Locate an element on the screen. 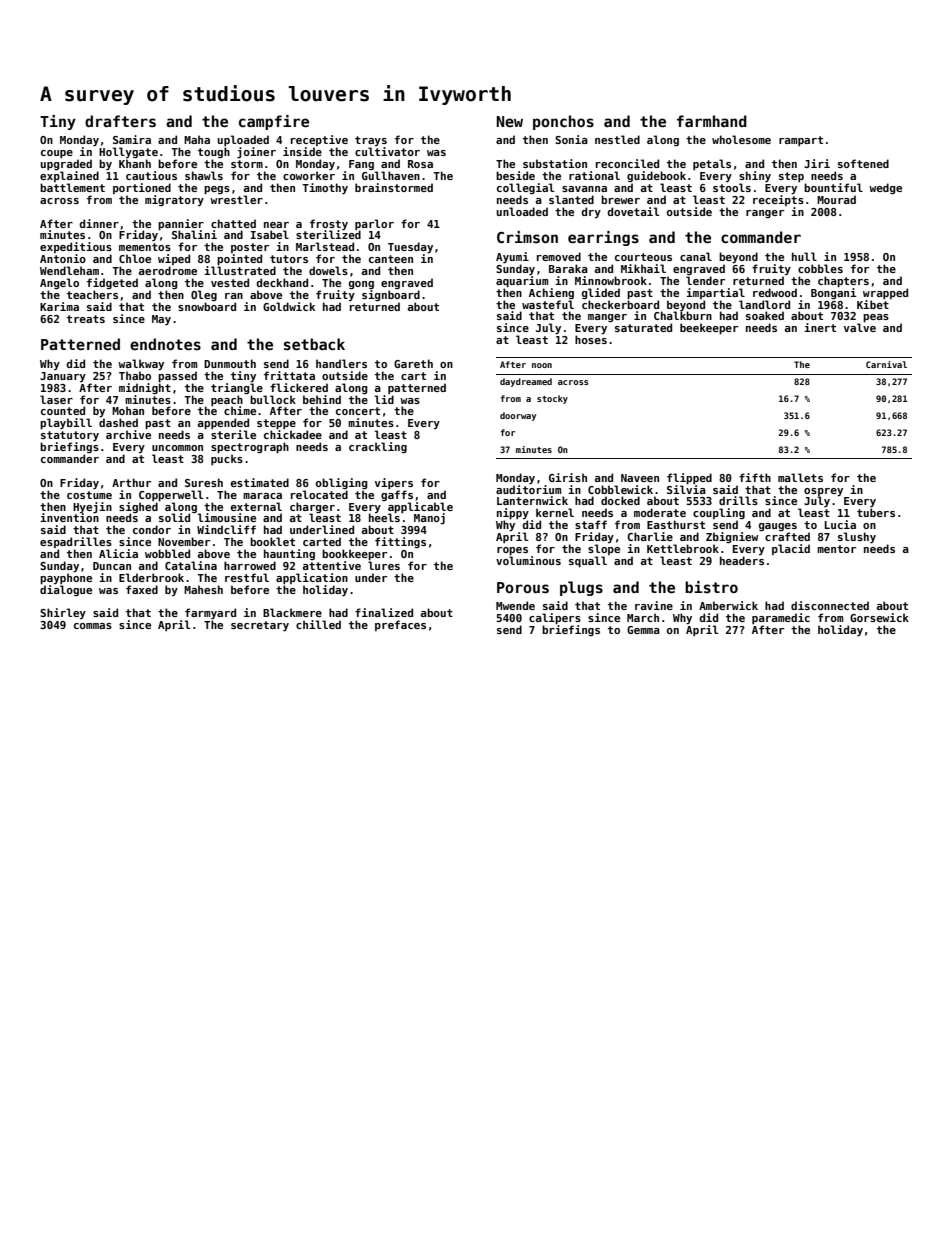  statutory is located at coordinates (70, 436).
